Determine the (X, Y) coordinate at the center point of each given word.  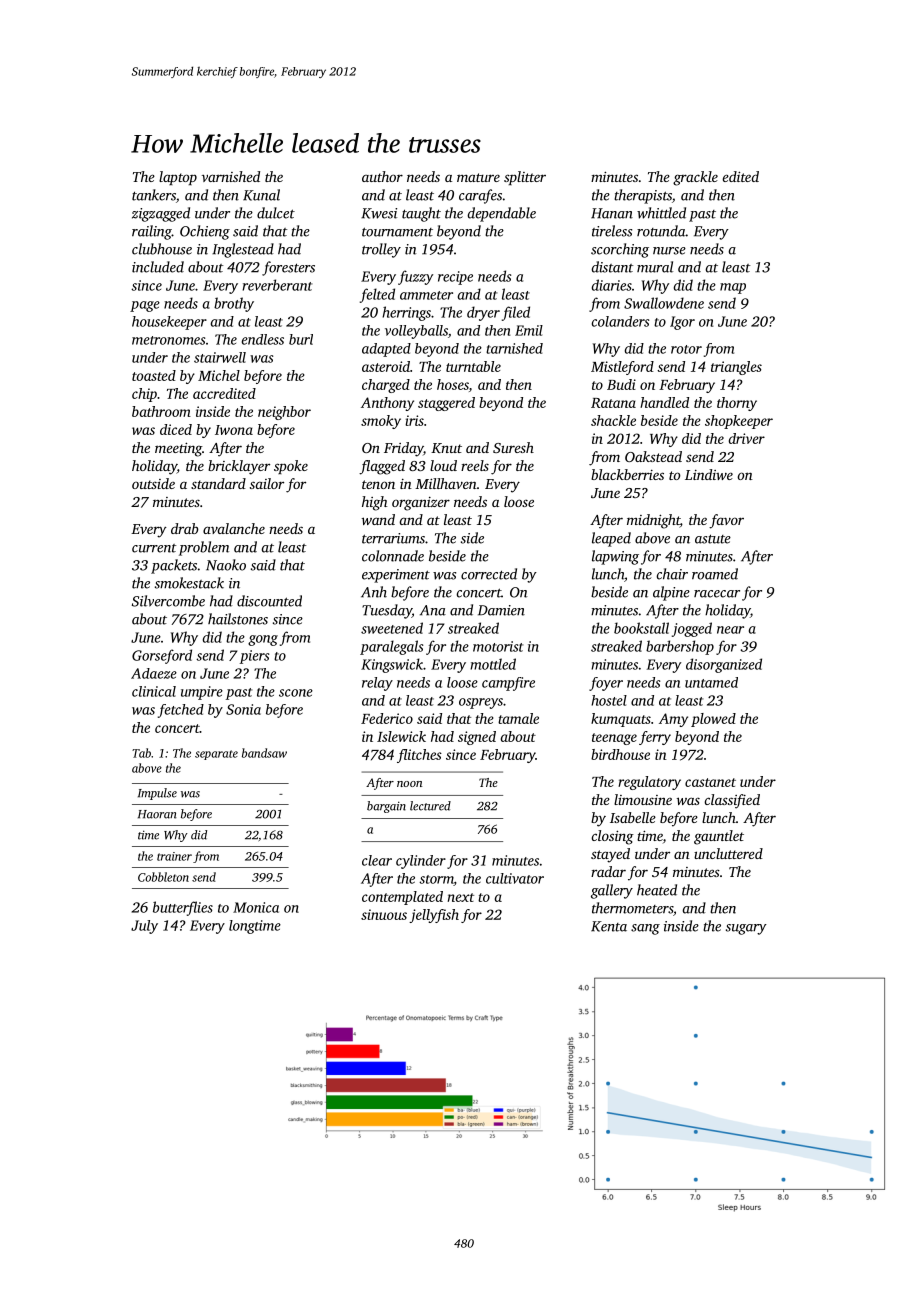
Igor (682, 323)
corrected (489, 574)
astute (713, 539)
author (382, 176)
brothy (234, 304)
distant (612, 267)
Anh (374, 592)
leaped (611, 539)
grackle (695, 178)
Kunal (261, 195)
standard (218, 483)
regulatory (649, 783)
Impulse (157, 794)
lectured (430, 806)
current (154, 548)
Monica (256, 907)
